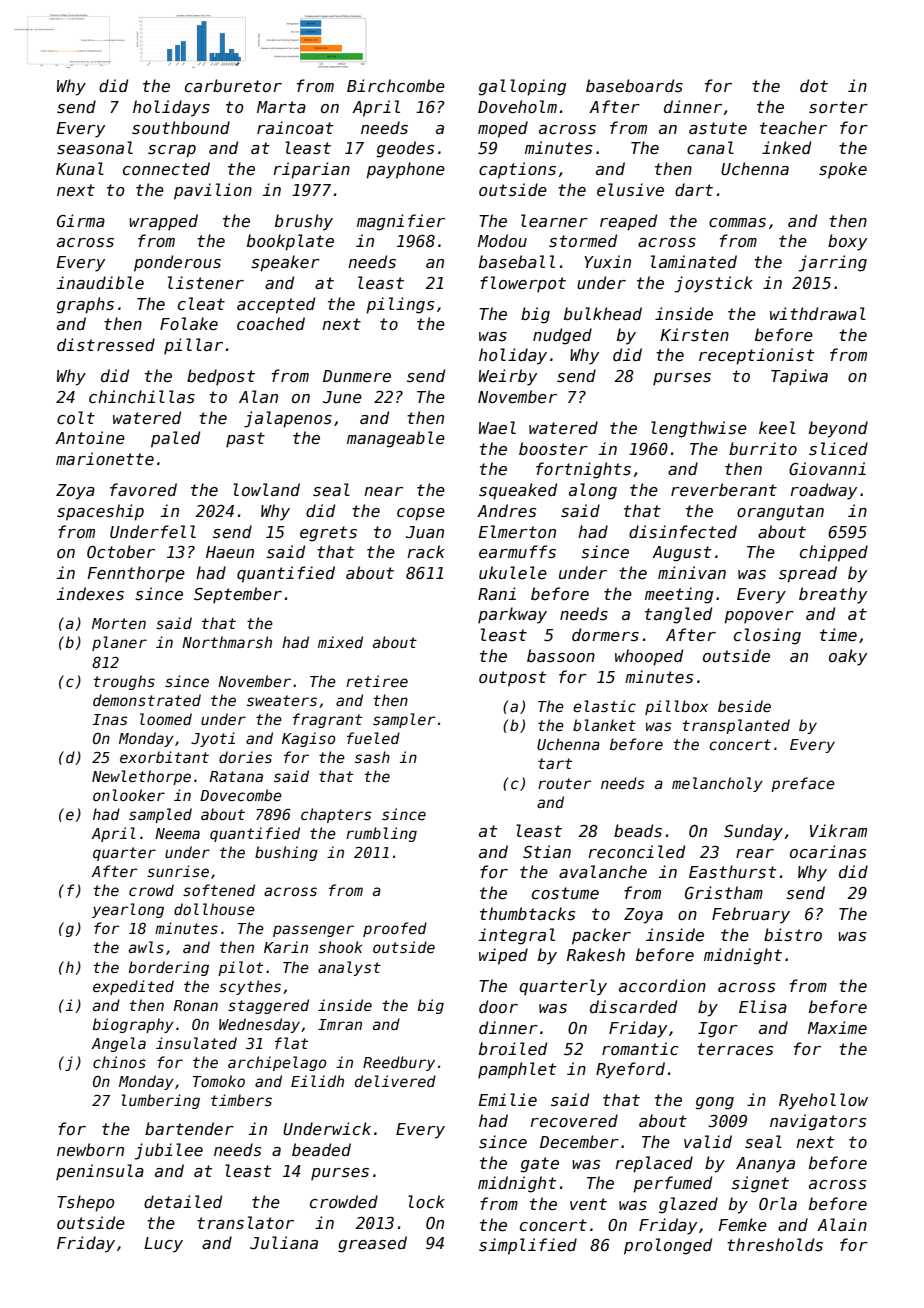 The image size is (924, 1308). Describe the element at coordinates (169, 968) in the document. I see `bordering` at that location.
